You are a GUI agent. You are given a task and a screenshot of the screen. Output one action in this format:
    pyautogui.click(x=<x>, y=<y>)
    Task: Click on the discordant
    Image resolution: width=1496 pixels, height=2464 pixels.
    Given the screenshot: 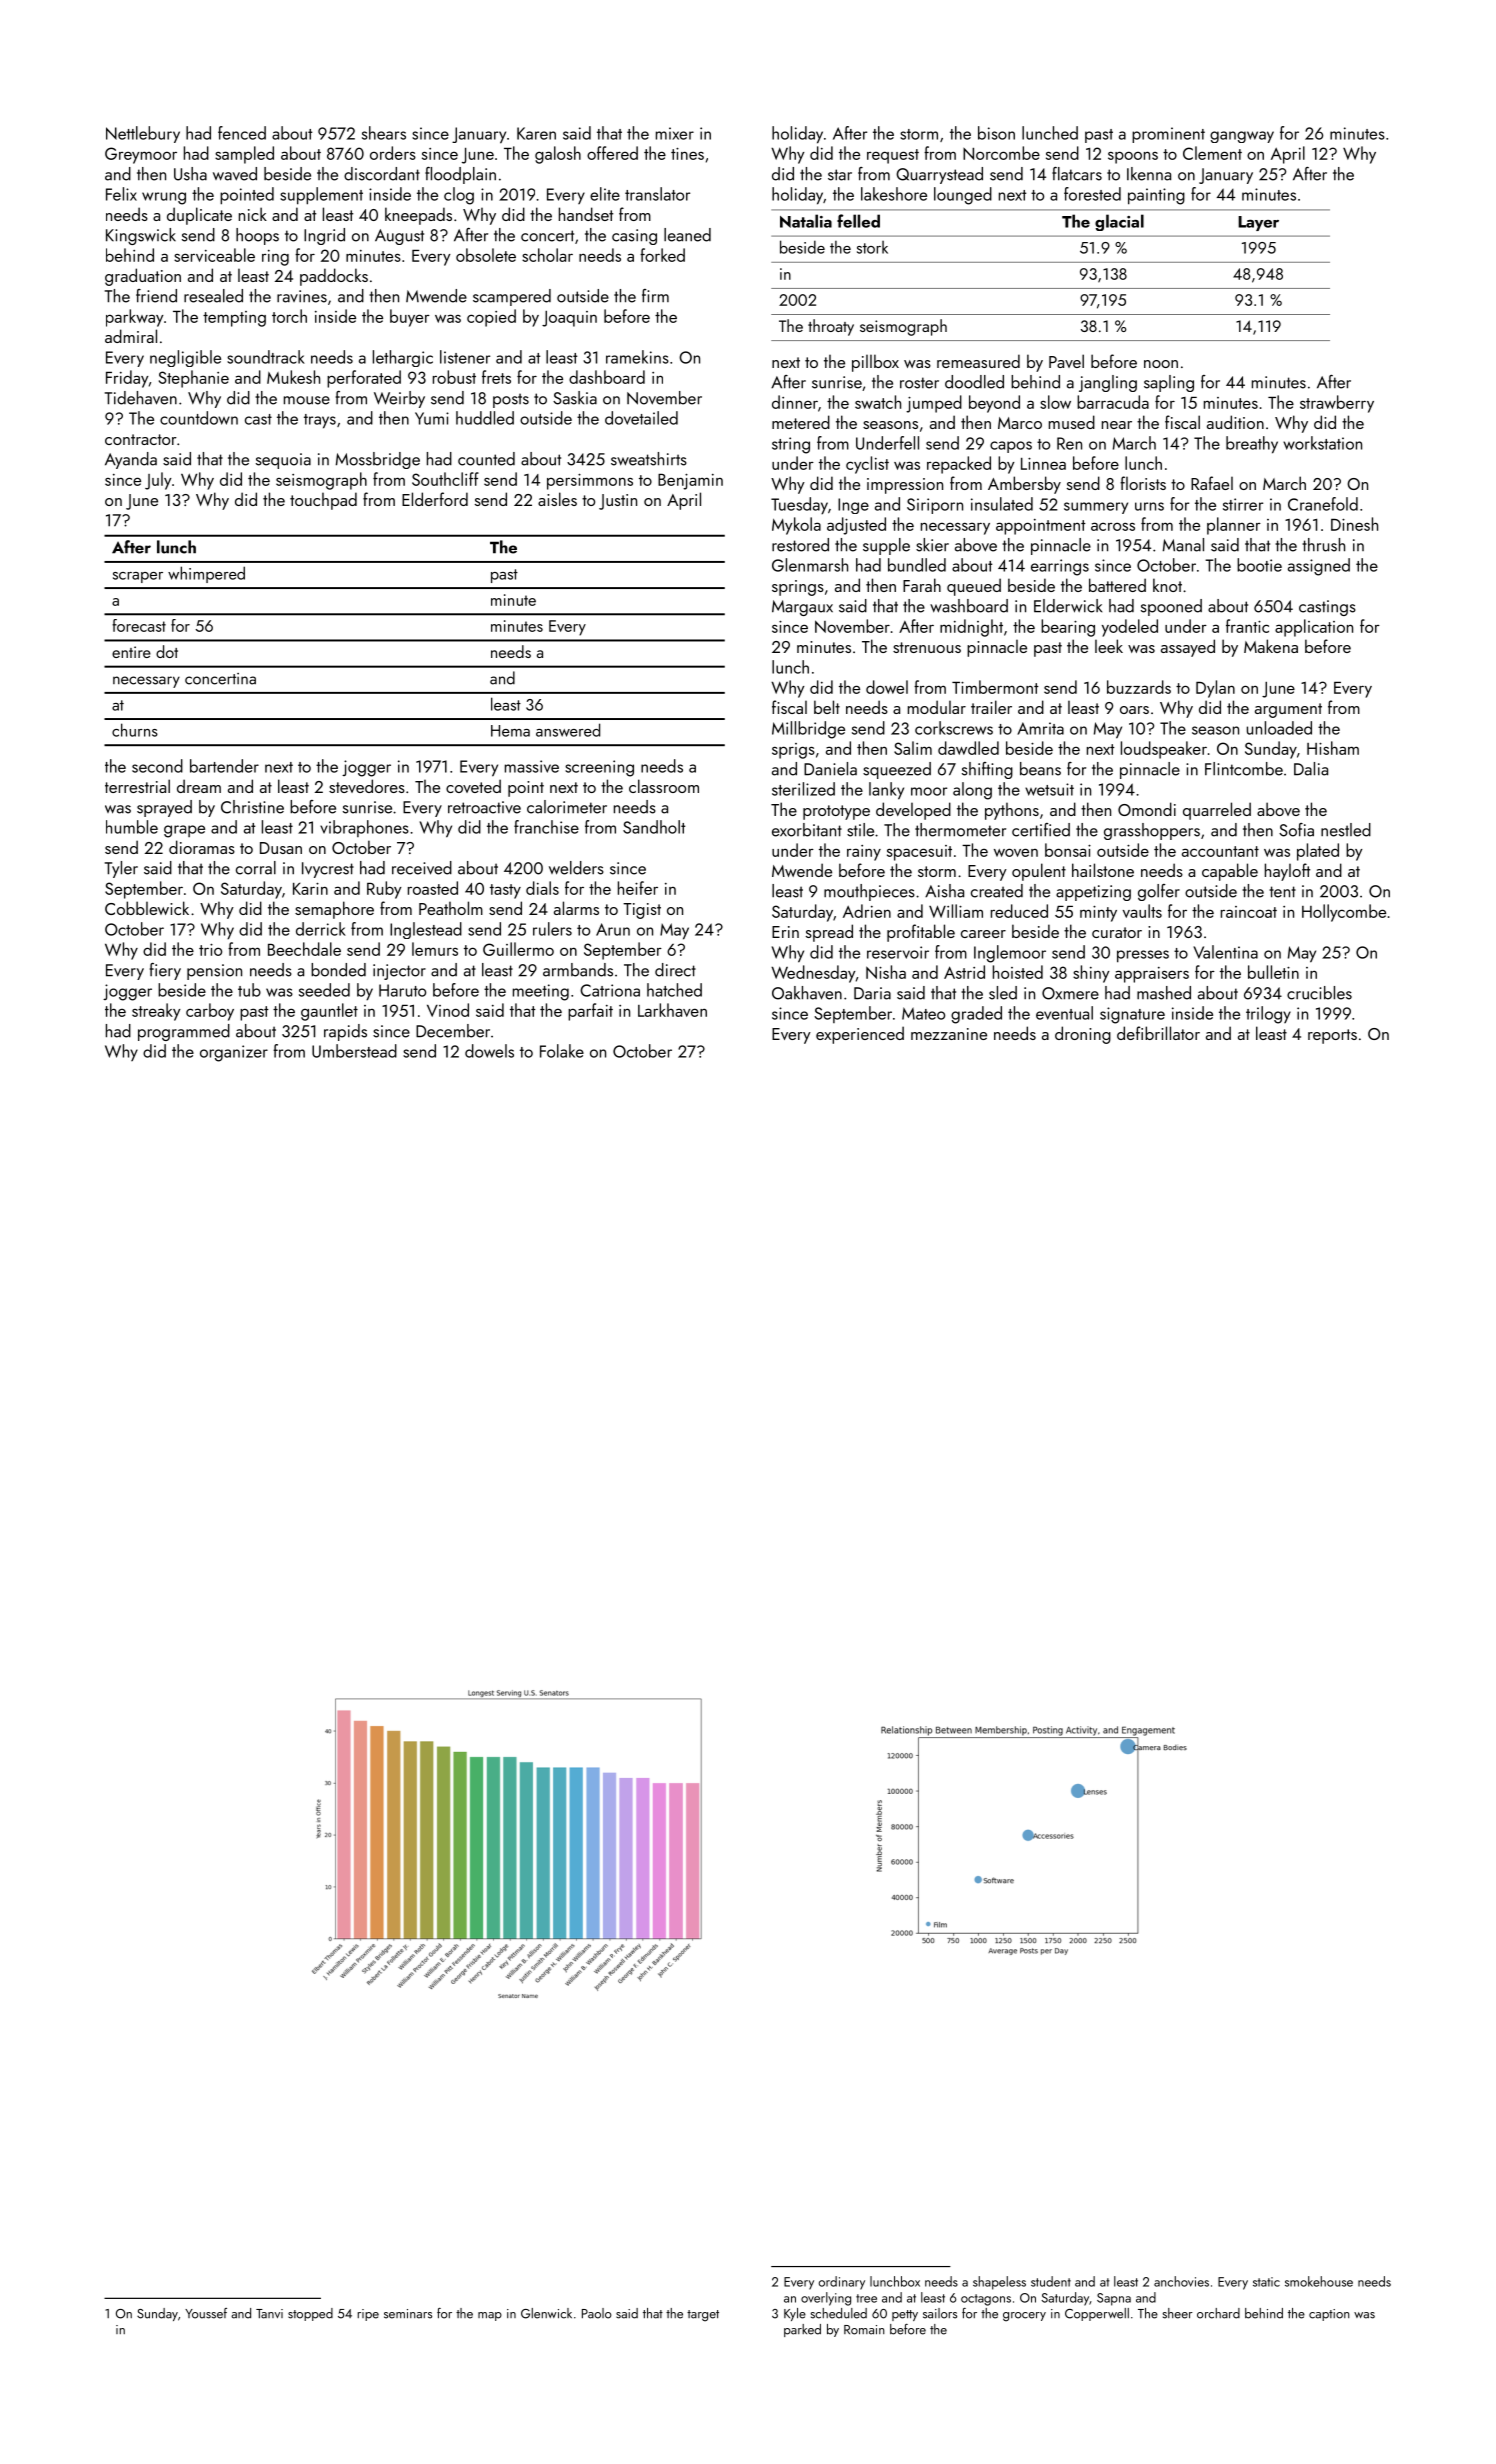 What is the action you would take?
    pyautogui.click(x=382, y=174)
